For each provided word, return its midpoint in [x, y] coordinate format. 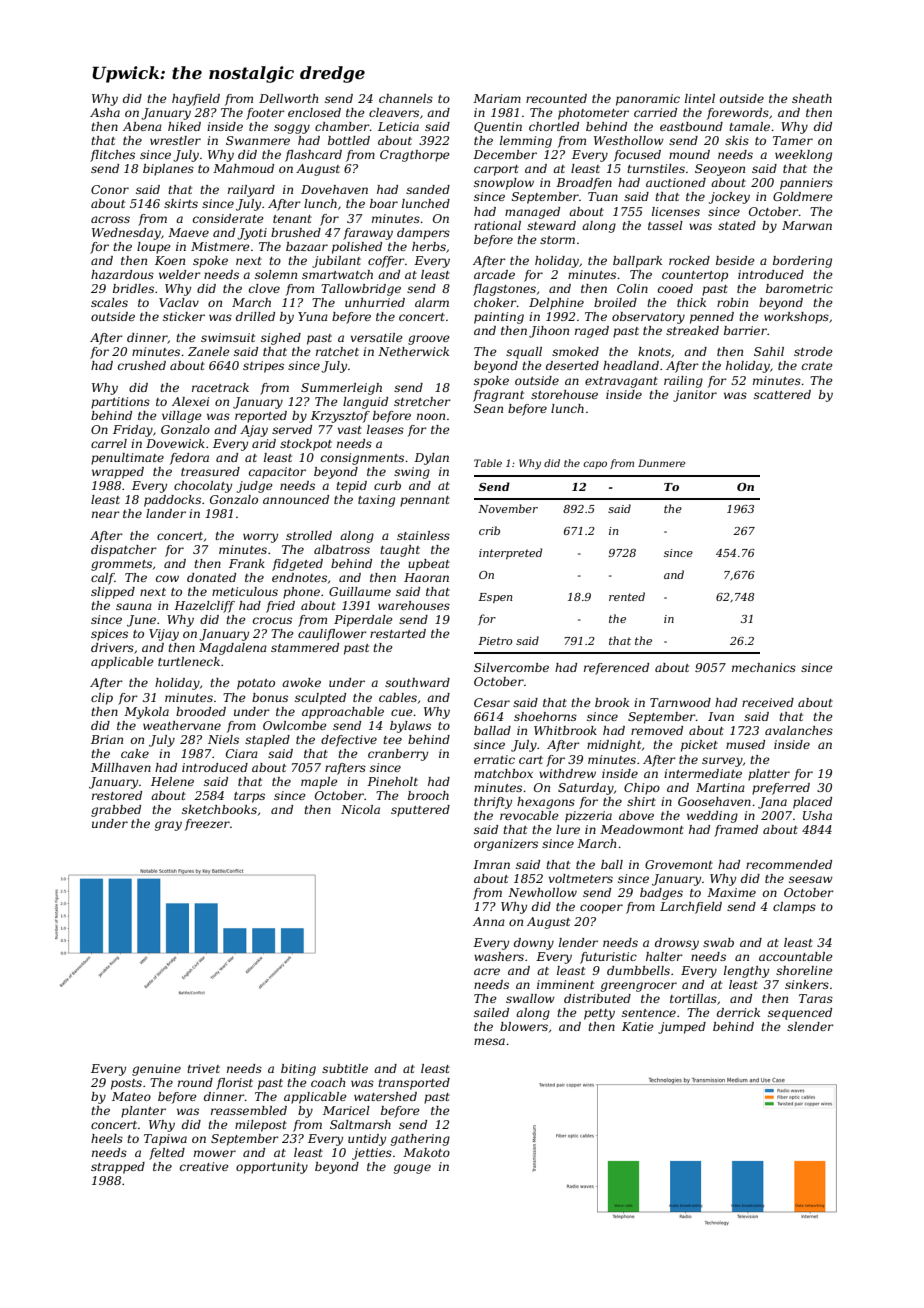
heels [107, 1138]
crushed [142, 365]
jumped [682, 1028]
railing [683, 382]
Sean [488, 408]
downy [534, 944]
